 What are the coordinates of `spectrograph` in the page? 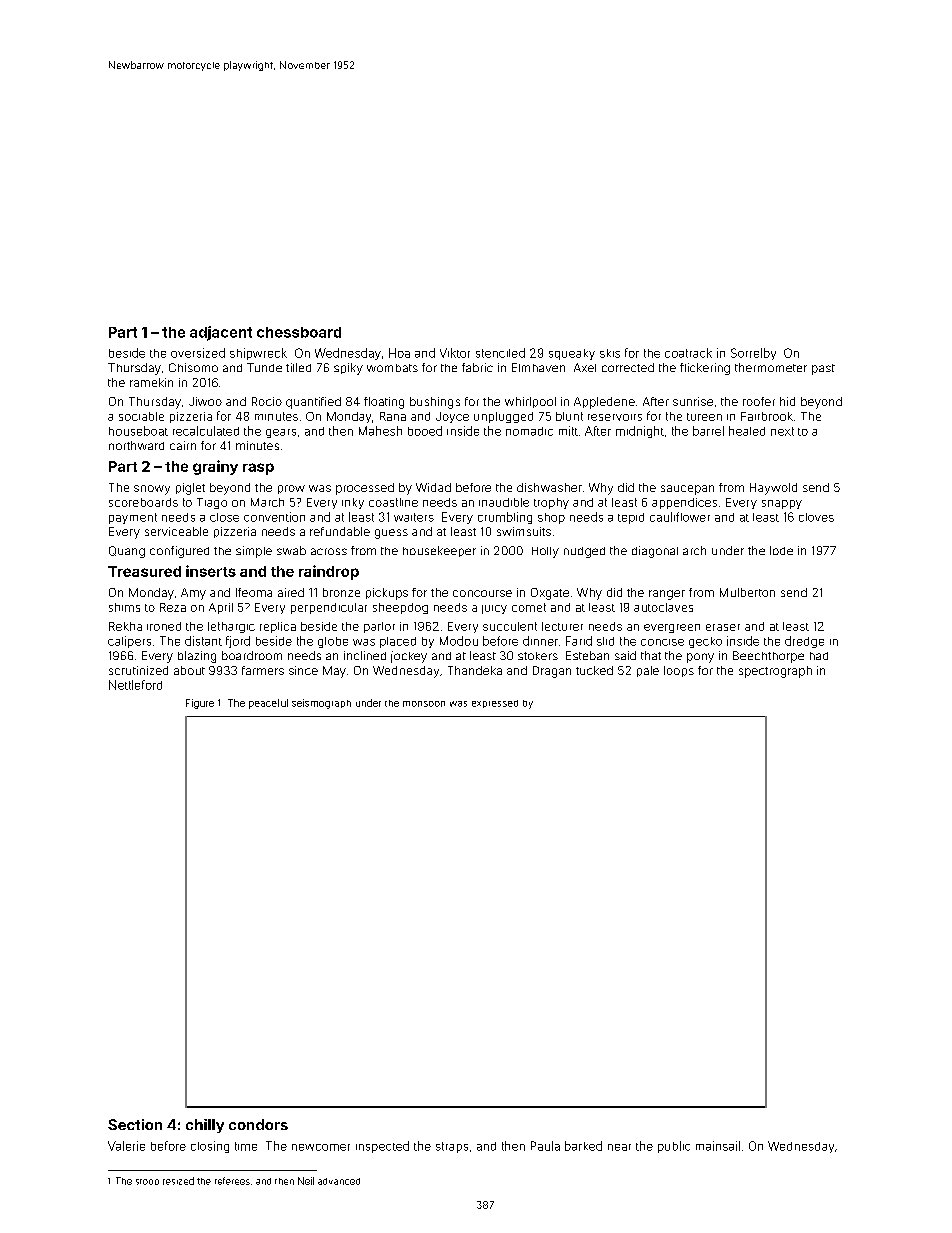 It's located at (775, 672).
